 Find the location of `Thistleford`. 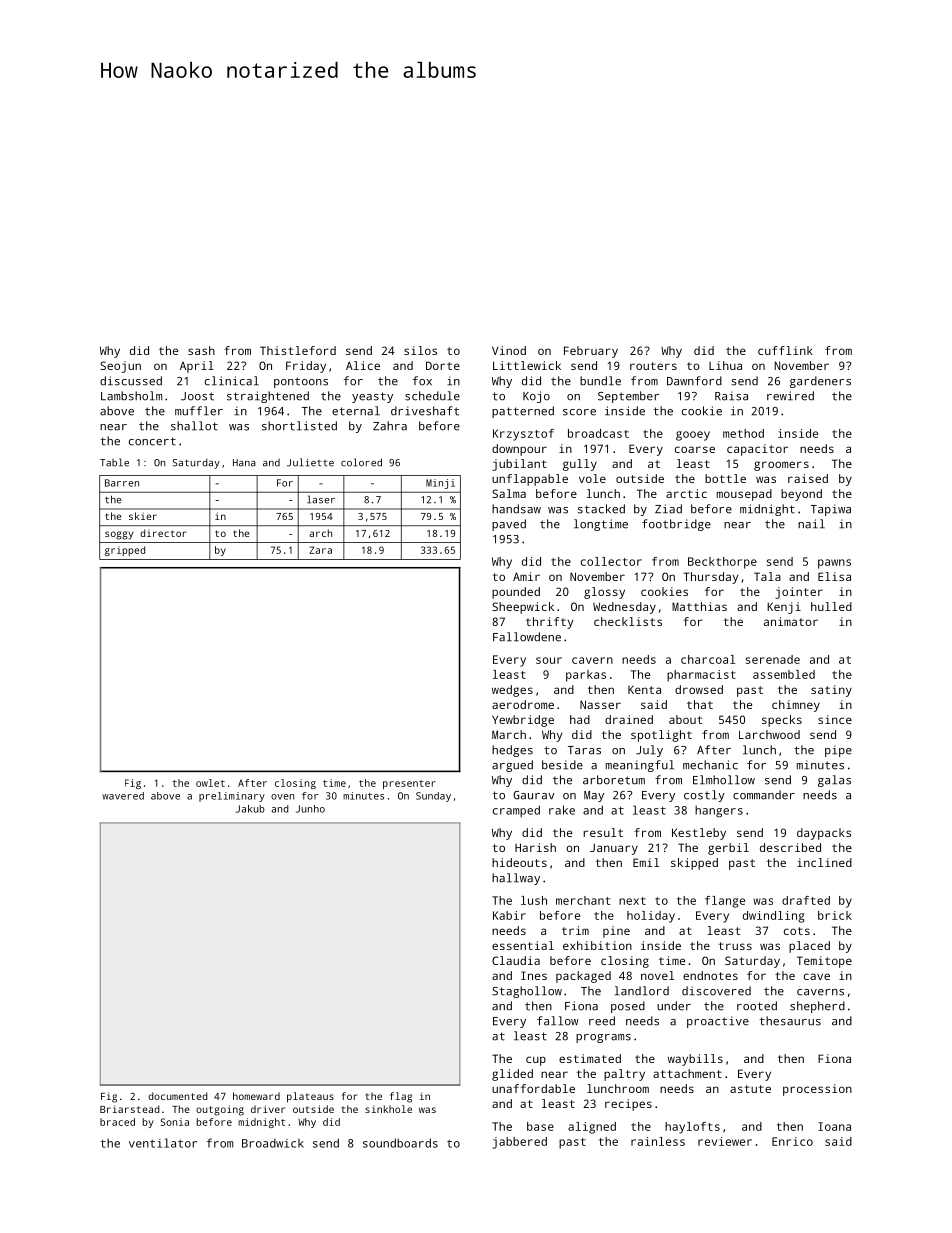

Thistleford is located at coordinates (298, 350).
